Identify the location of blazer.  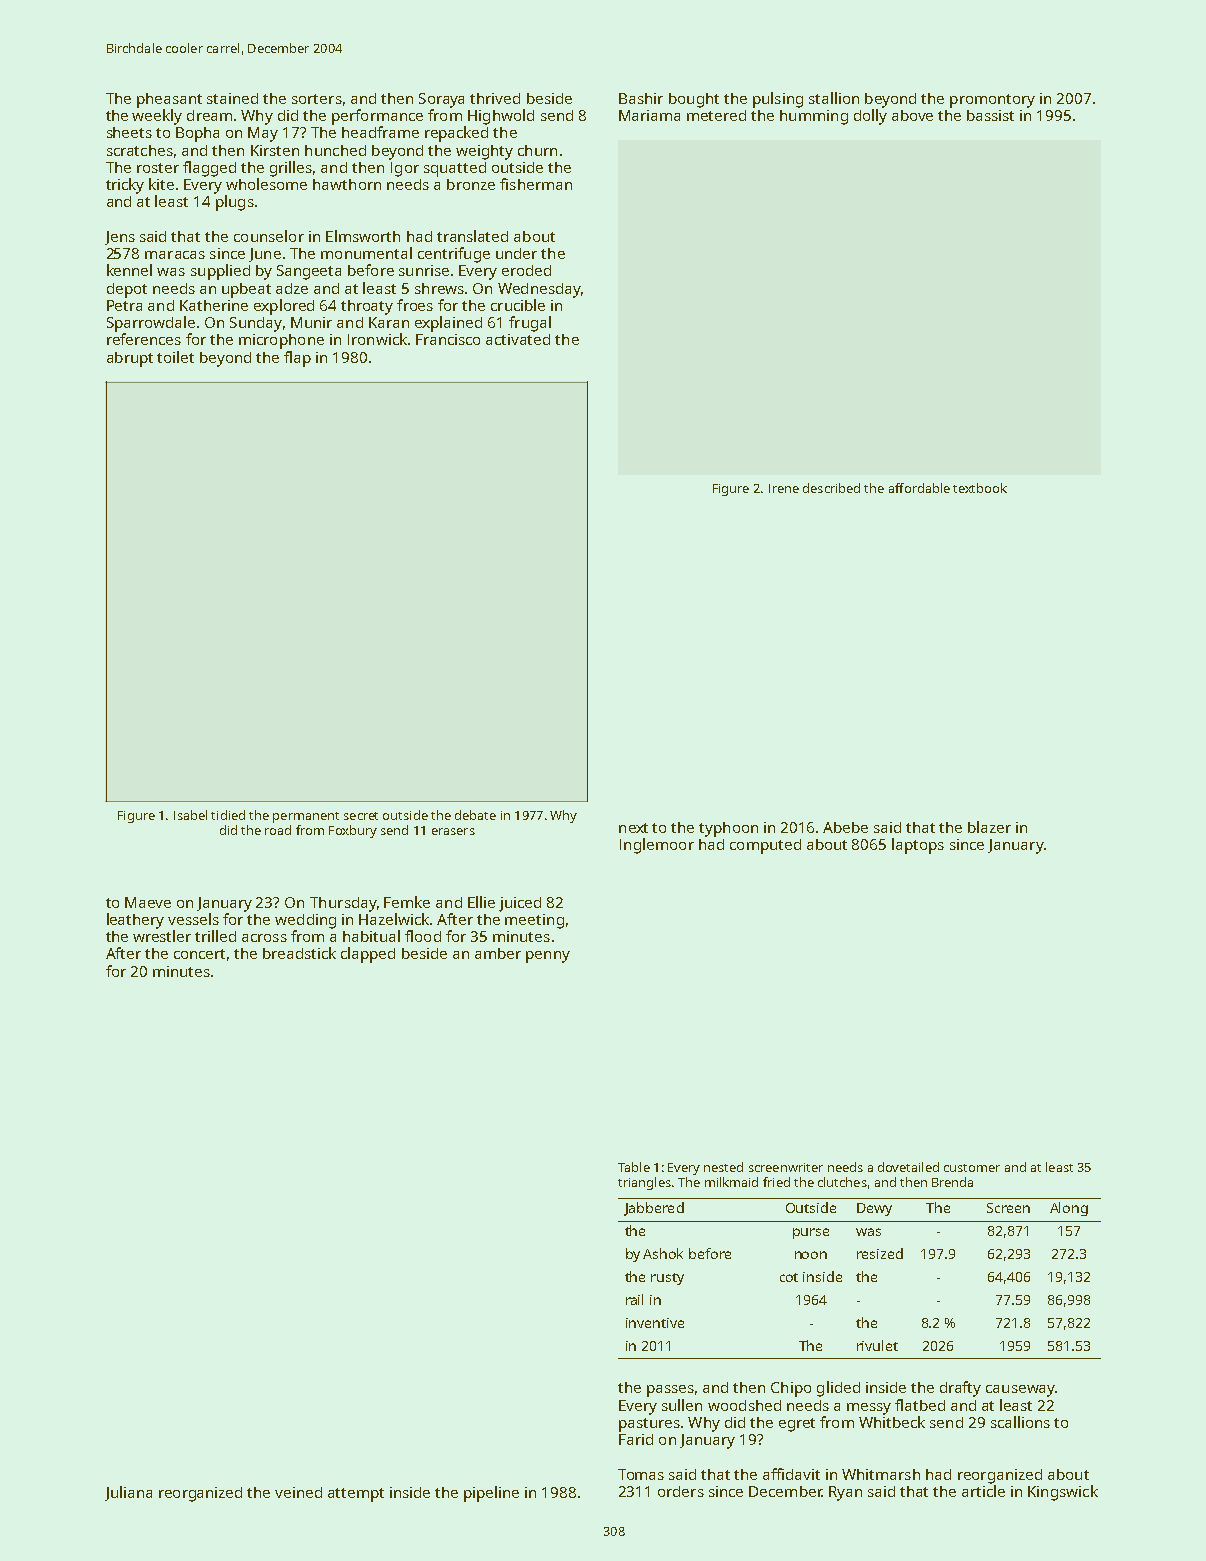
(989, 827).
